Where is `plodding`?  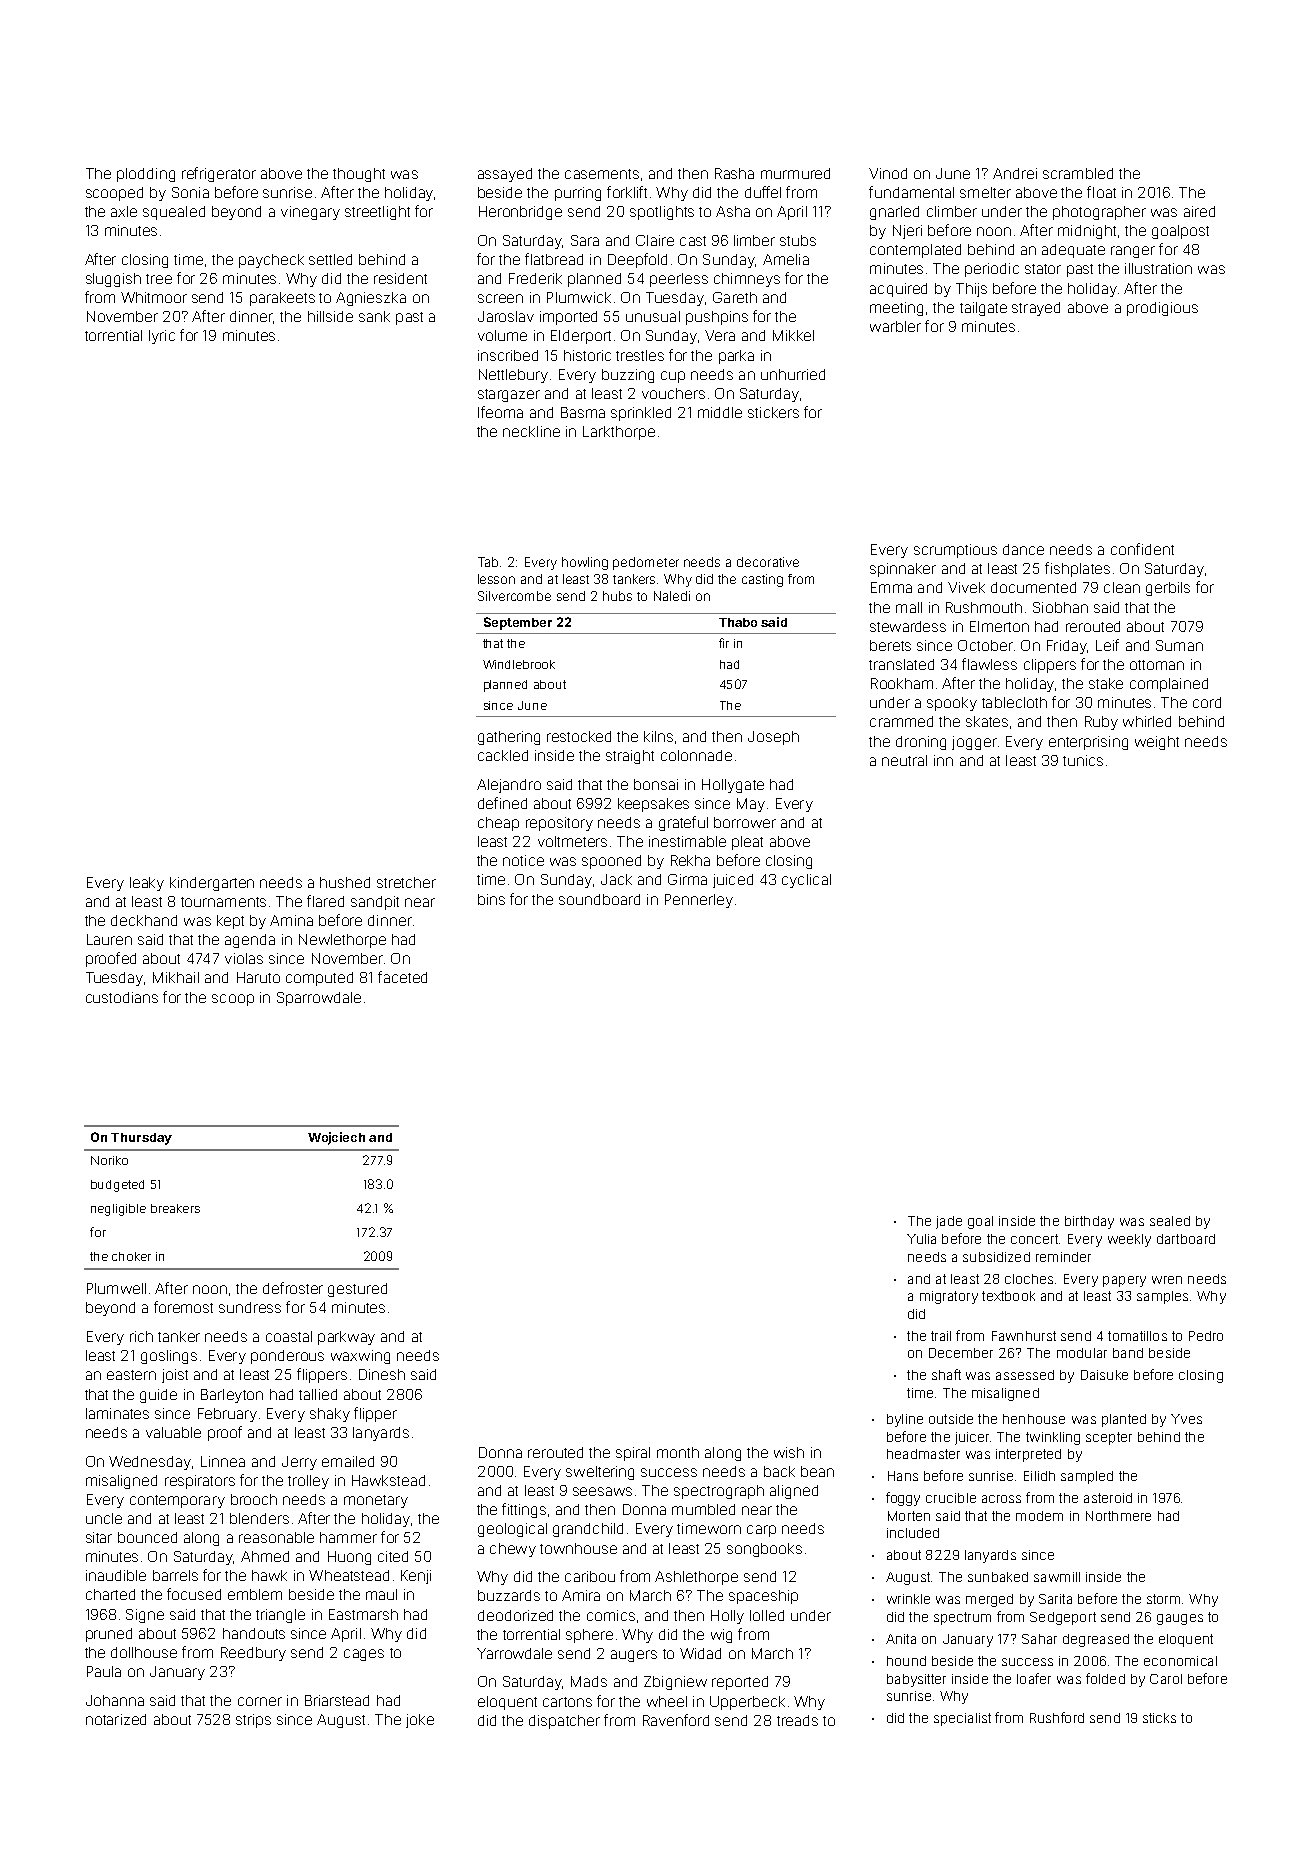 plodding is located at coordinates (146, 175).
